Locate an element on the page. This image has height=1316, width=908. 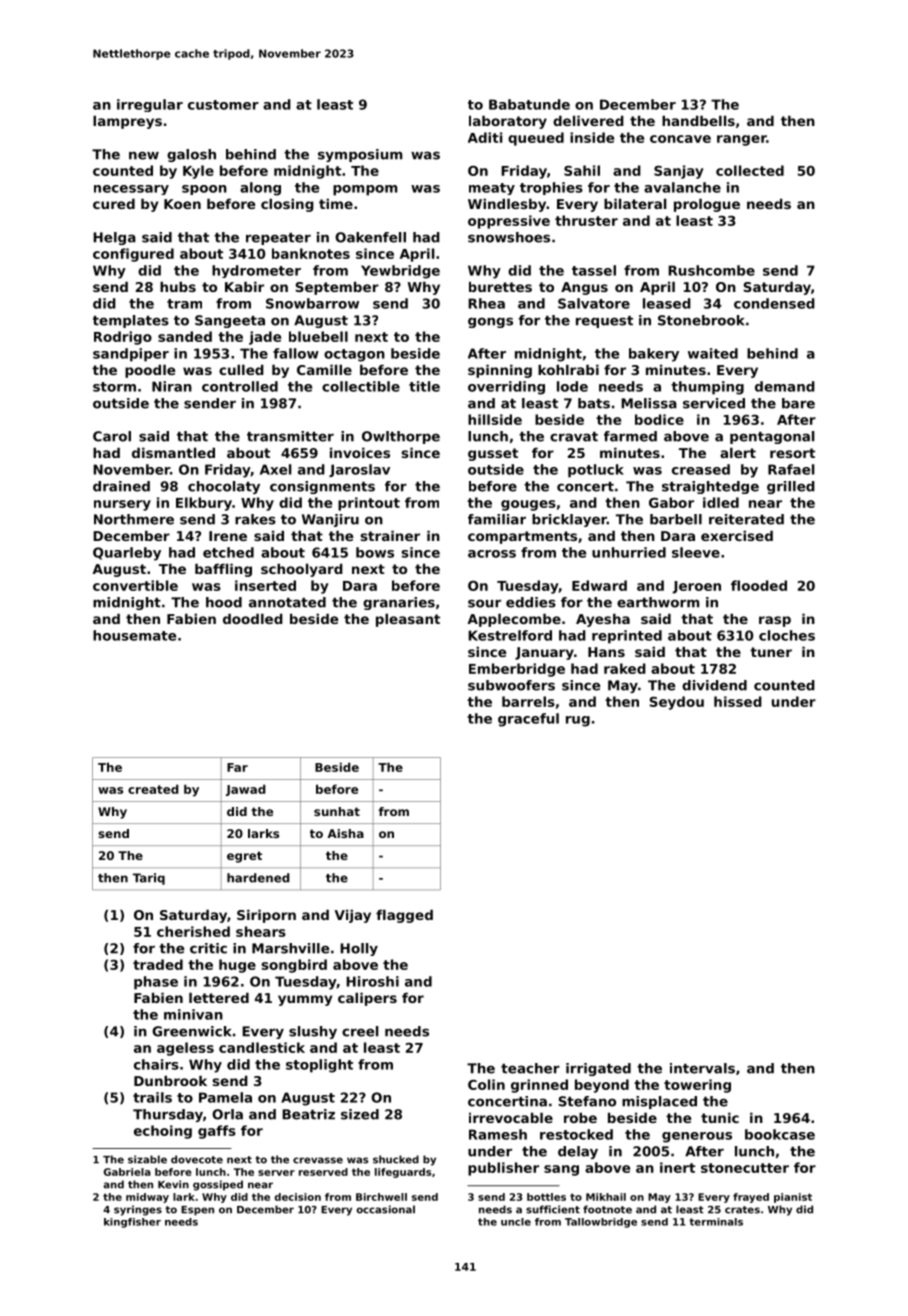
pleasant is located at coordinates (408, 620).
